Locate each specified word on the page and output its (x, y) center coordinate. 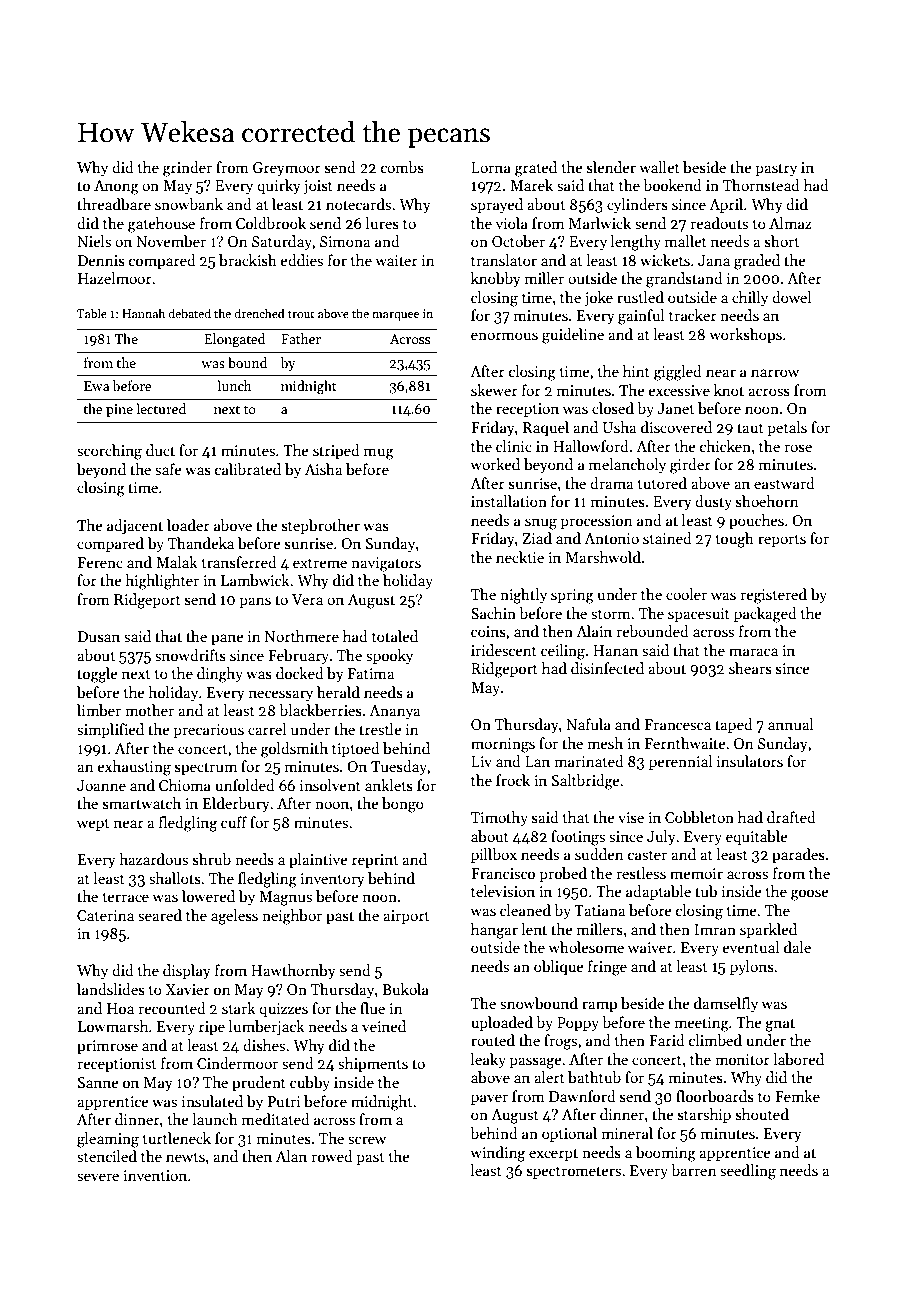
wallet (659, 167)
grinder (187, 169)
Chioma (185, 785)
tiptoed (356, 749)
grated (536, 169)
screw (367, 1140)
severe (98, 1177)
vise (631, 817)
